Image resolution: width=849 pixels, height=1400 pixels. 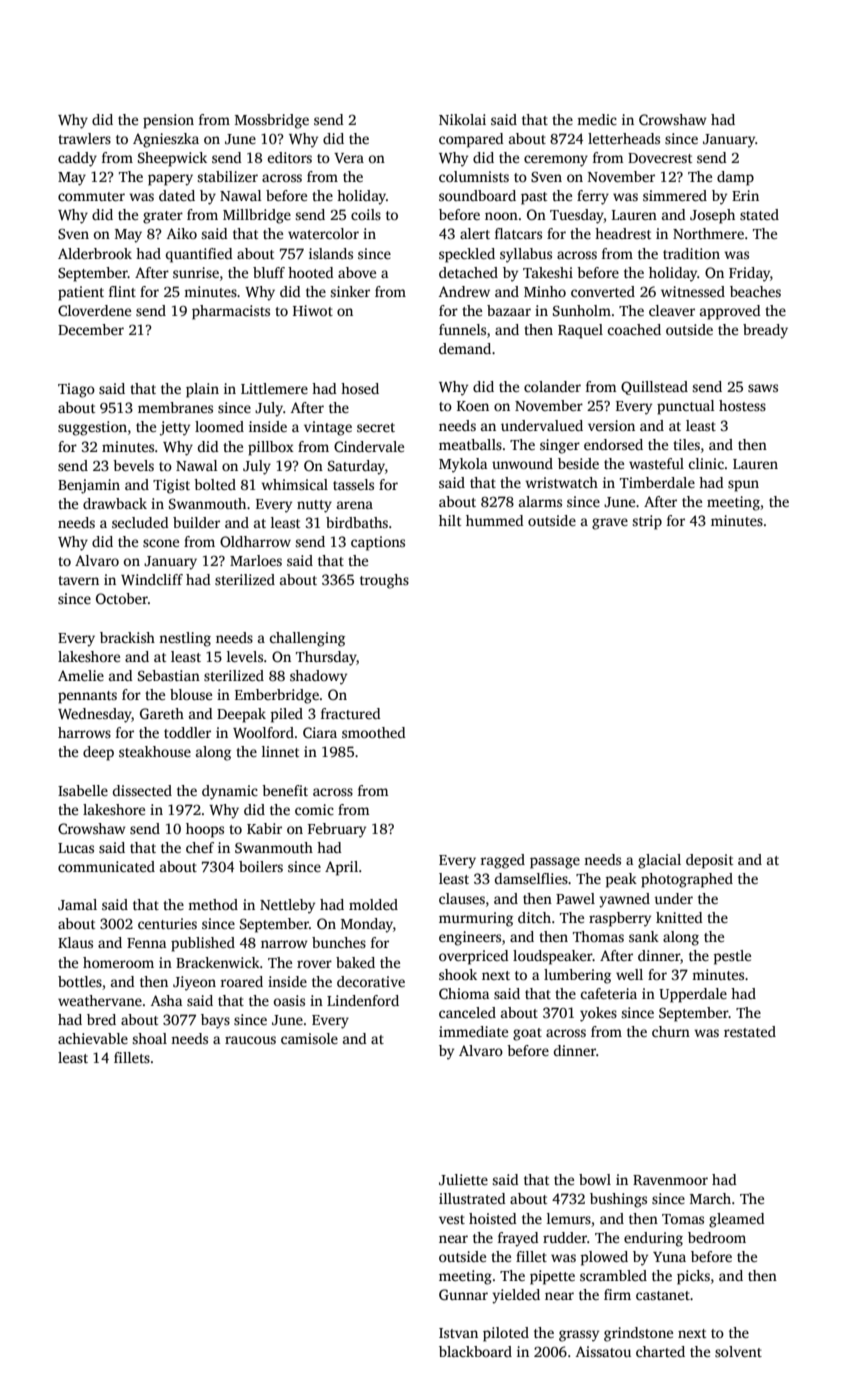 I want to click on Mossbridge, so click(x=272, y=121).
